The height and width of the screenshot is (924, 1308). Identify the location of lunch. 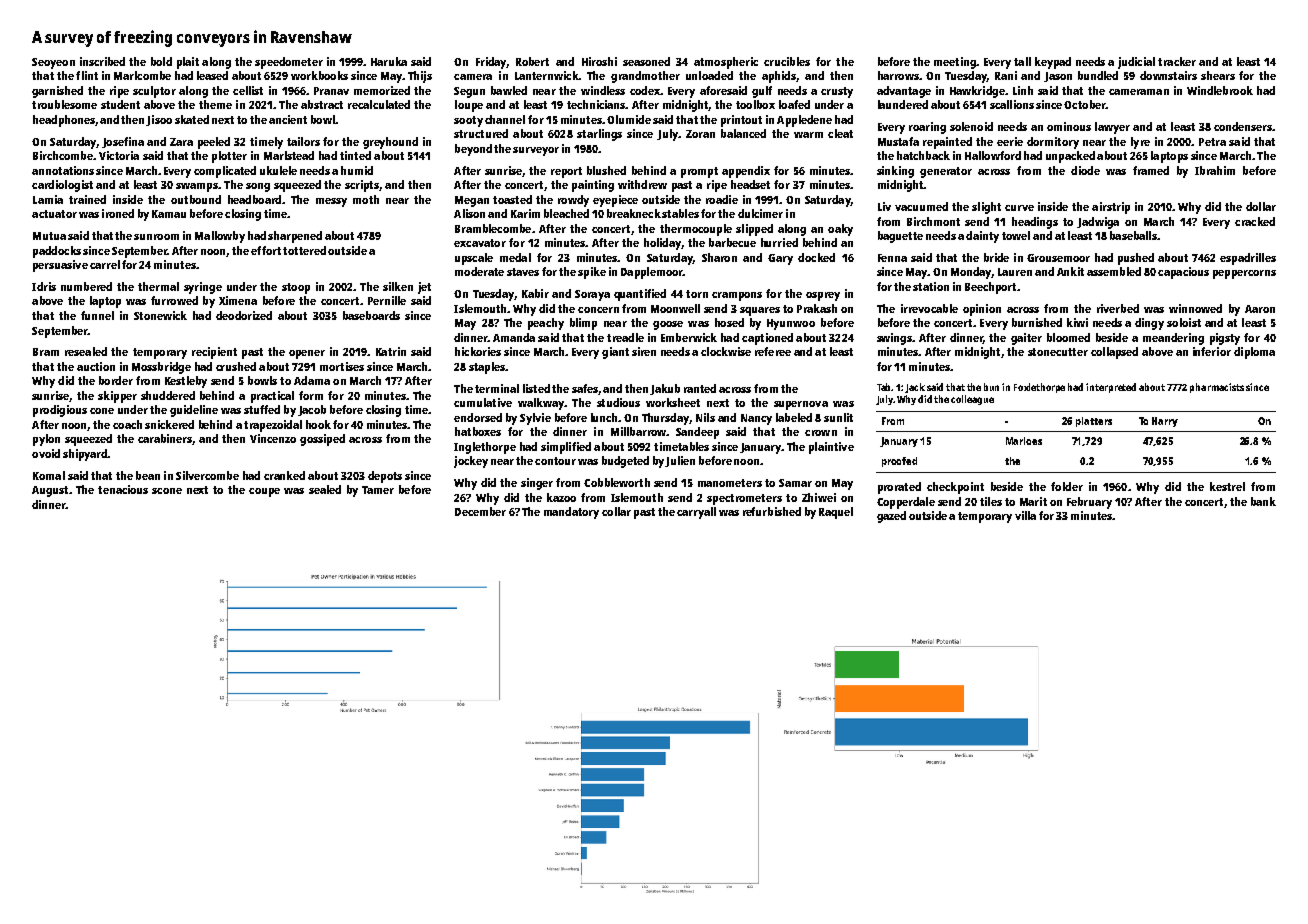
(604, 417).
